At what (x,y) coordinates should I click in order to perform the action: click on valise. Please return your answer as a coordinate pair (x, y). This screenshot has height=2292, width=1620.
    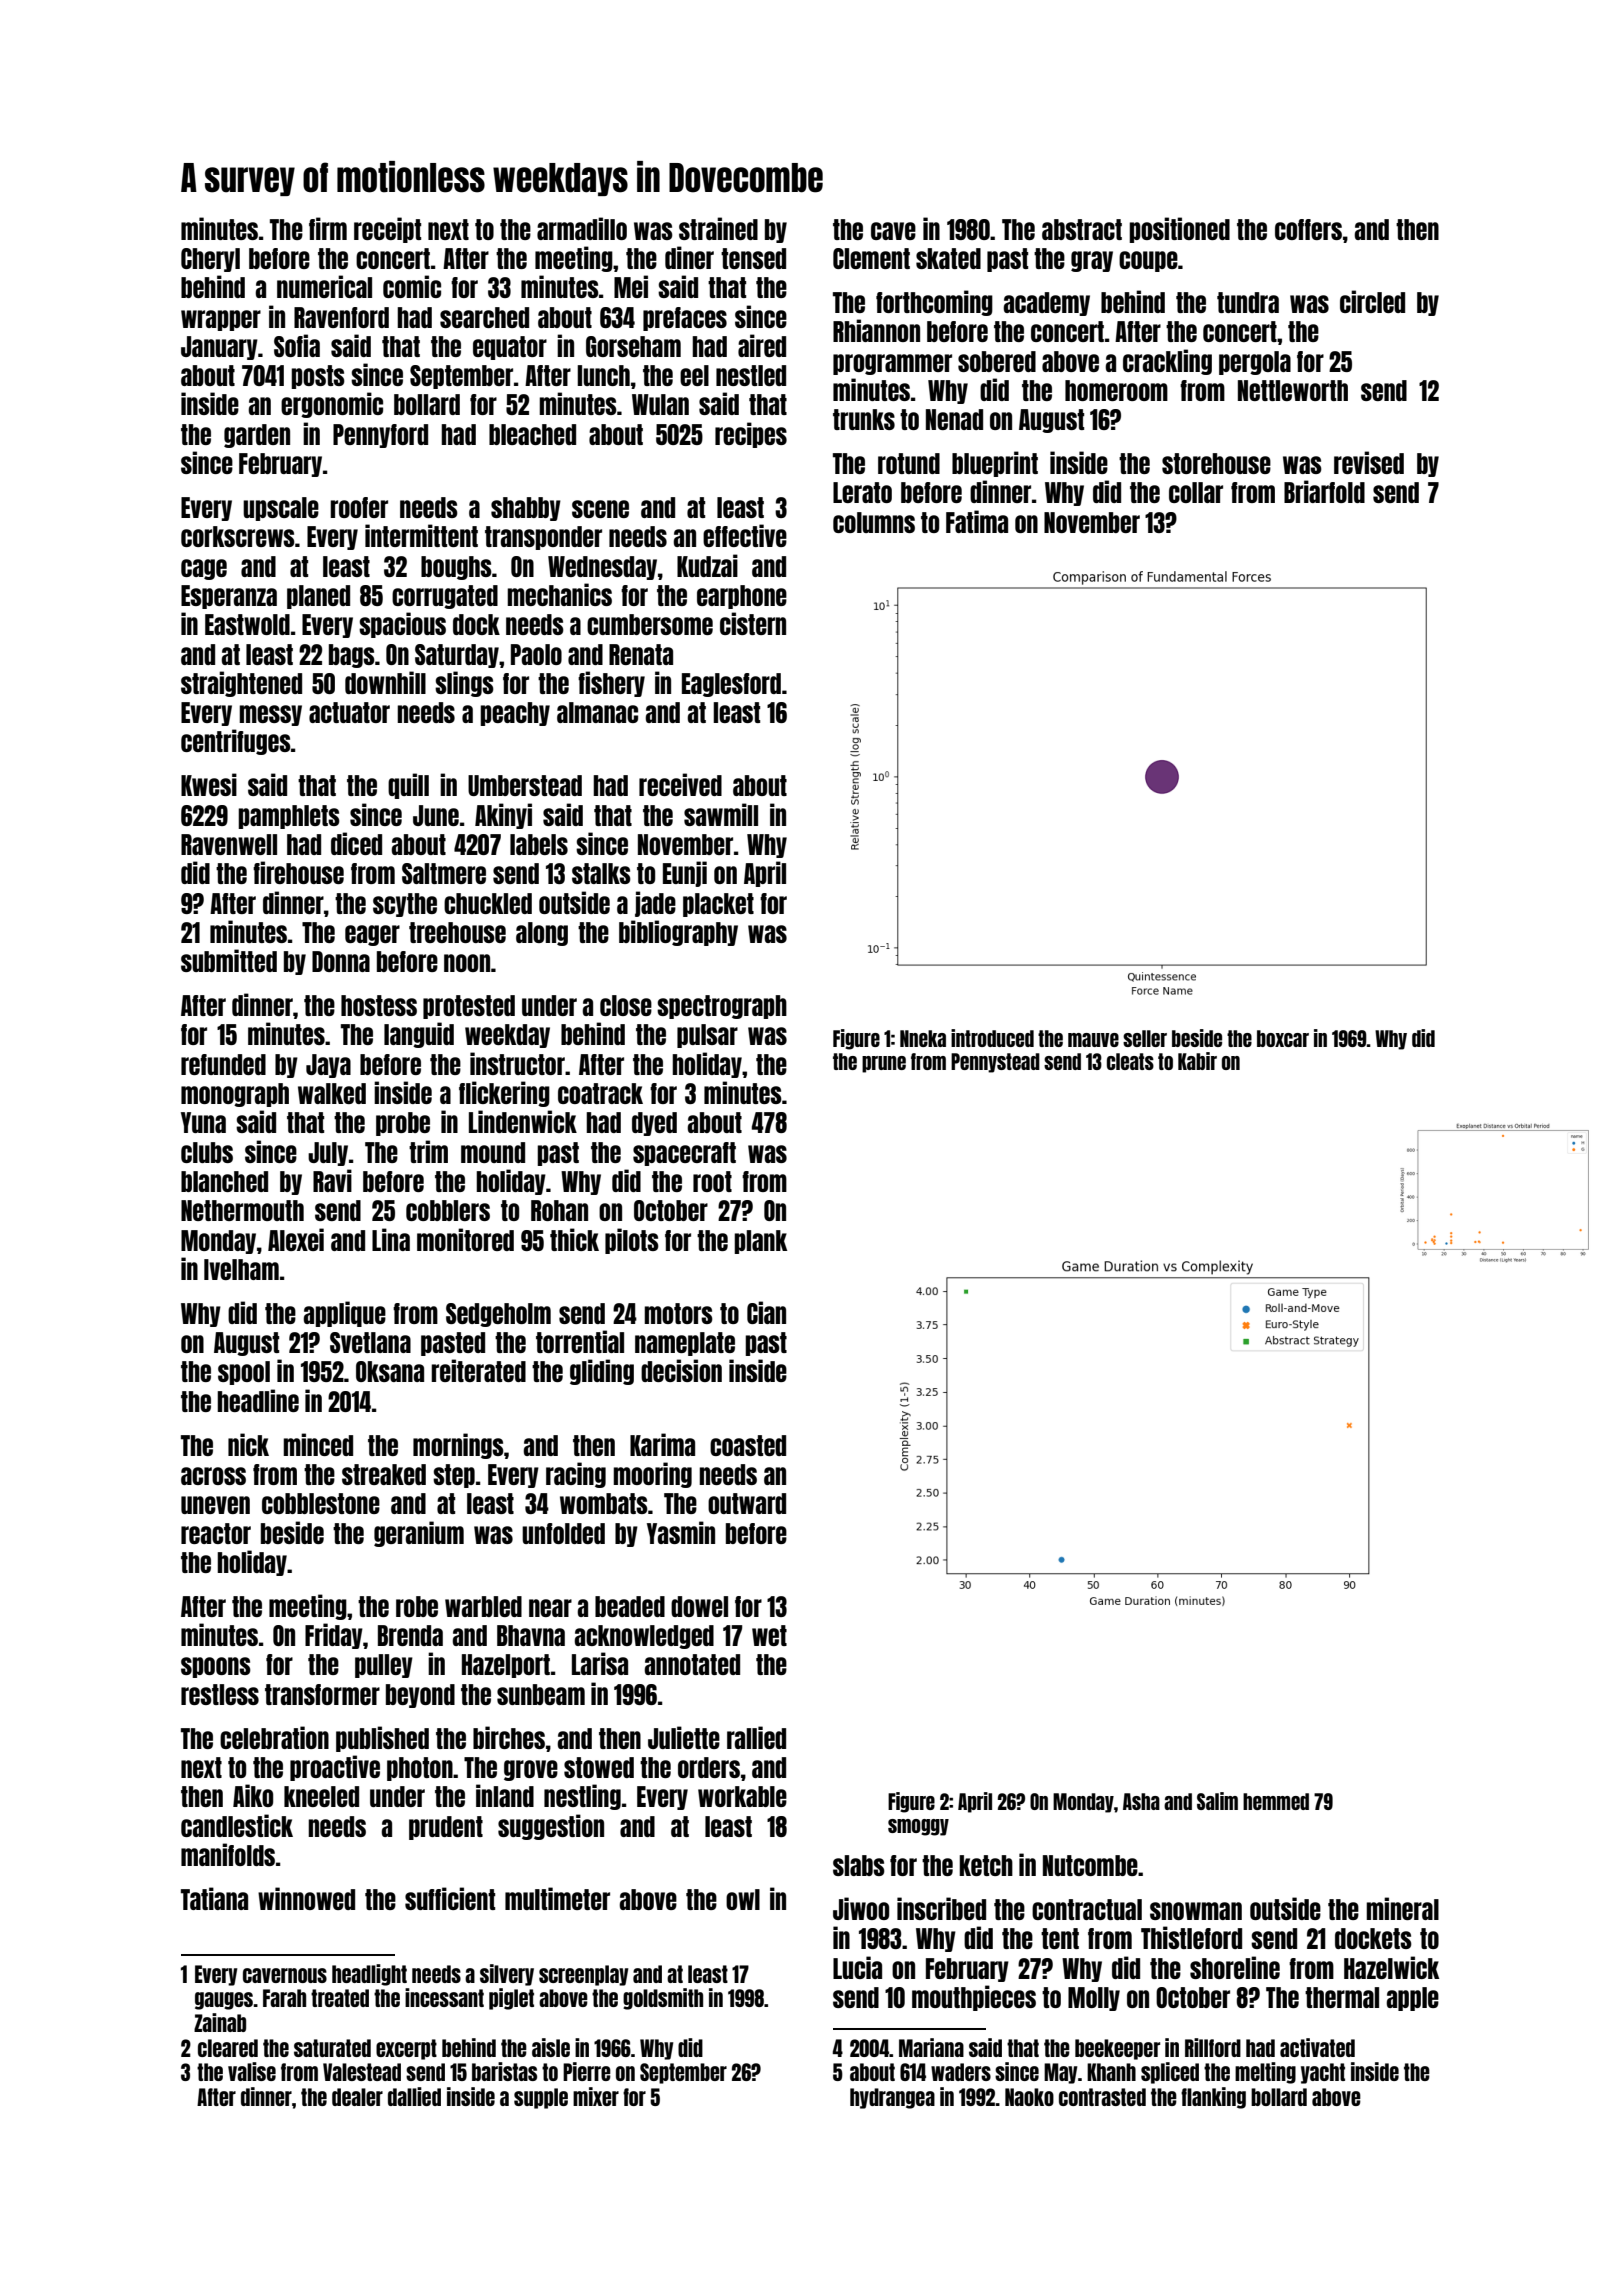
    Looking at the image, I should click on (252, 2071).
